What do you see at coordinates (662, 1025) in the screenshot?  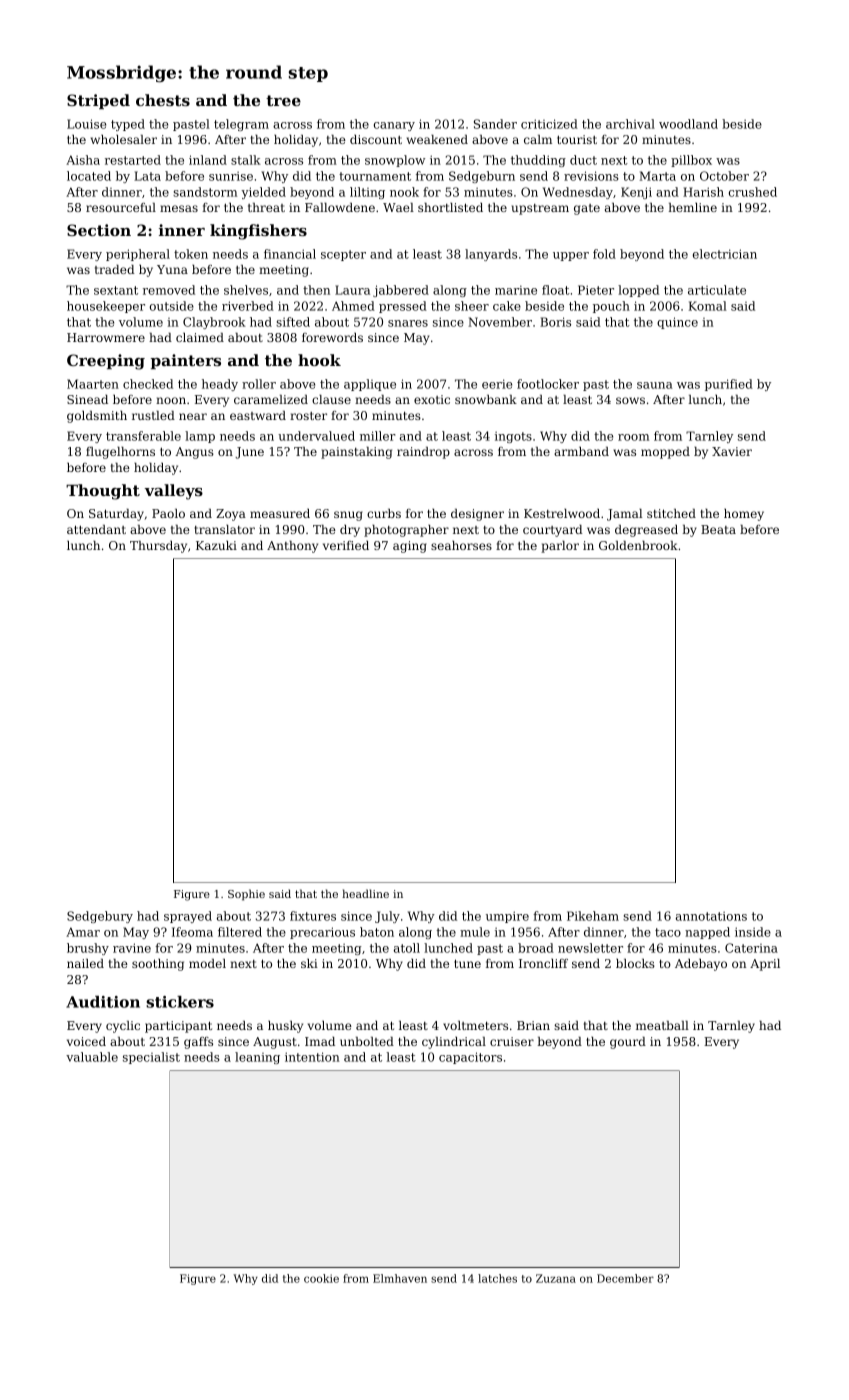 I see `meatball` at bounding box center [662, 1025].
